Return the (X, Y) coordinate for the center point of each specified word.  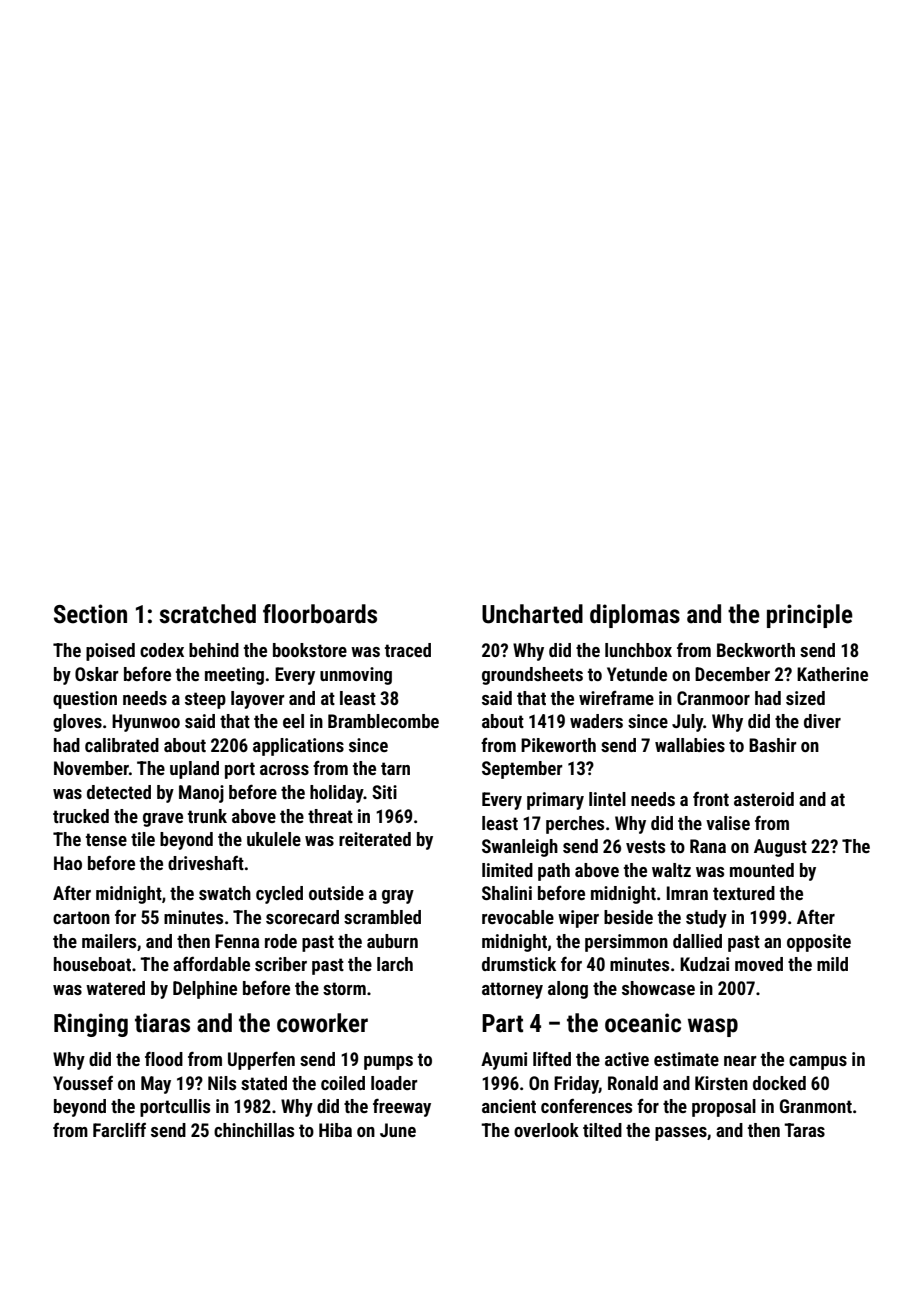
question (85, 700)
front (711, 799)
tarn (395, 768)
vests (645, 846)
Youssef (83, 1083)
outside (336, 893)
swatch (225, 893)
